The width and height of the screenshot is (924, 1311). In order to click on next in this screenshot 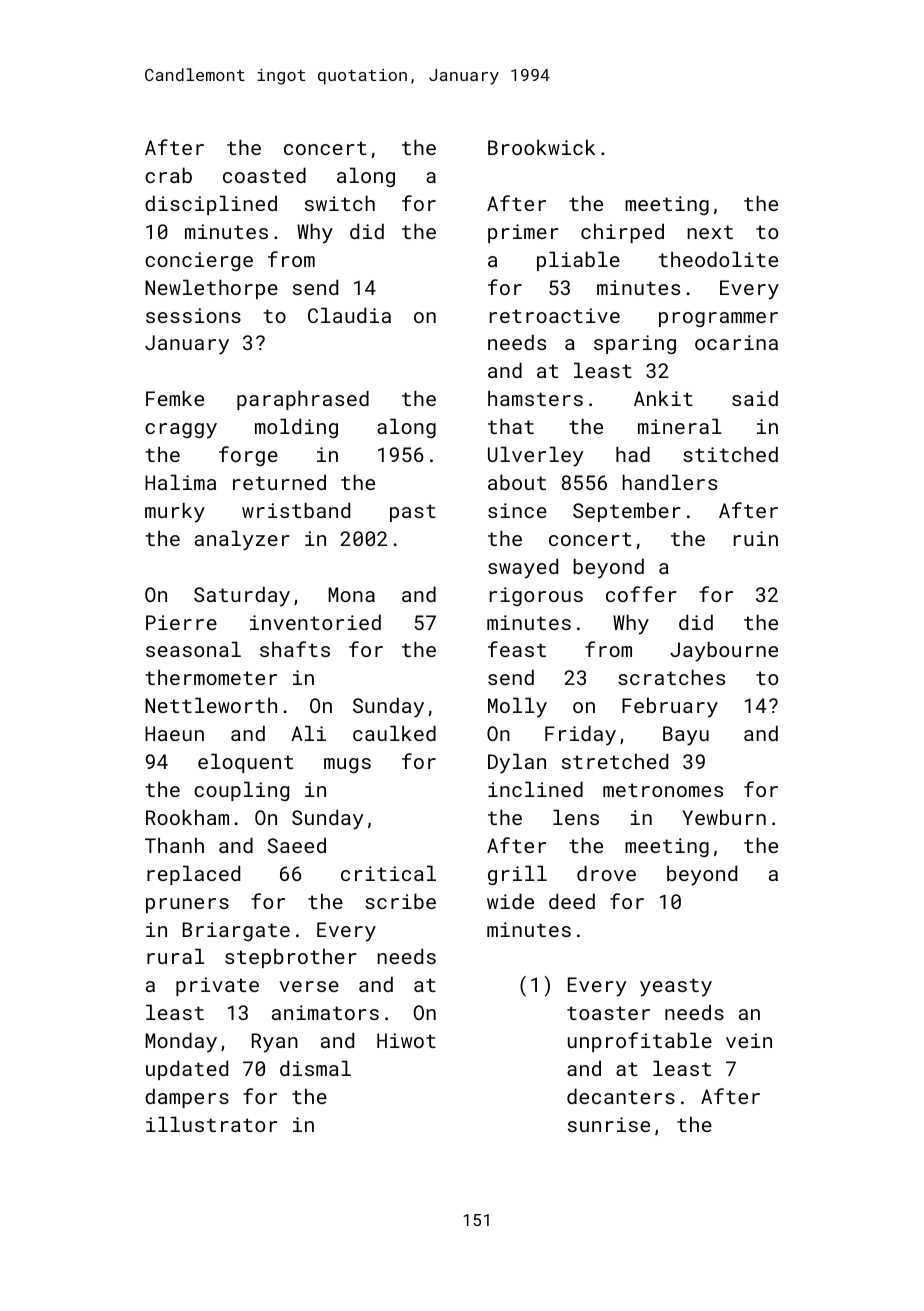, I will do `click(710, 232)`.
